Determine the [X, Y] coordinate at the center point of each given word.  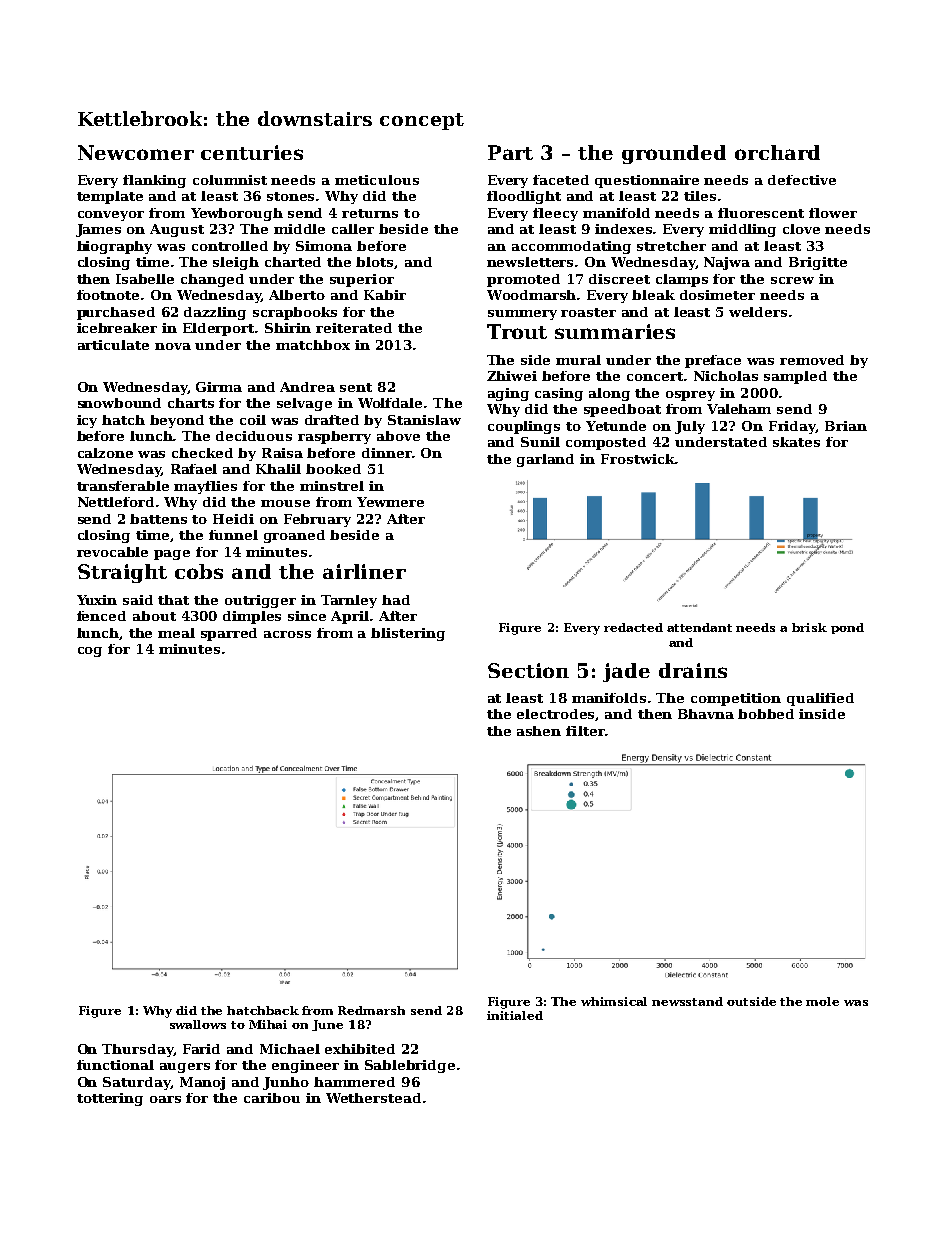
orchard [777, 152]
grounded [674, 154]
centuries [252, 152]
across [287, 634]
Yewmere [390, 502]
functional [115, 1065]
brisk [809, 627]
